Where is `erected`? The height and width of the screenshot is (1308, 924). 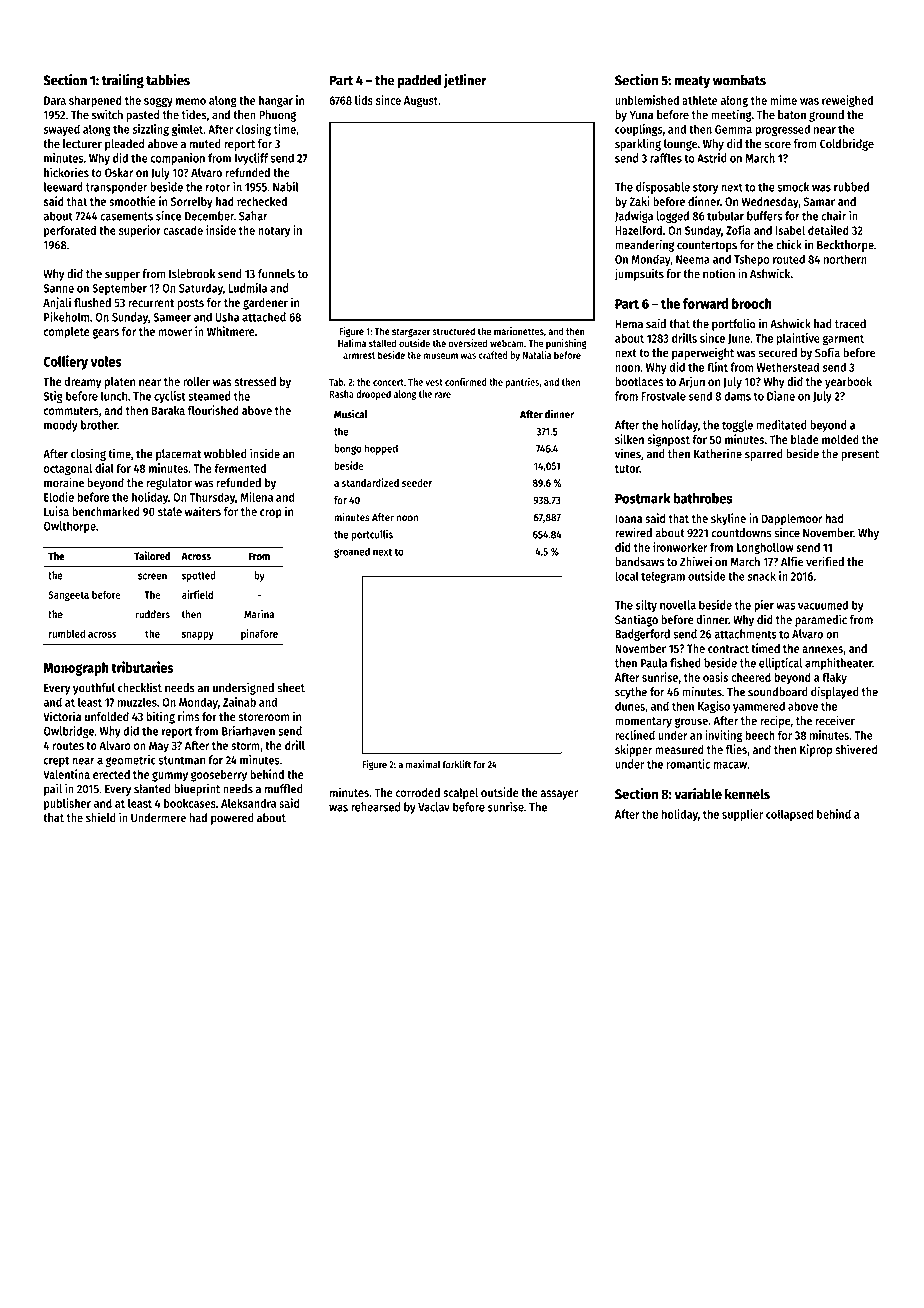
erected is located at coordinates (111, 774).
